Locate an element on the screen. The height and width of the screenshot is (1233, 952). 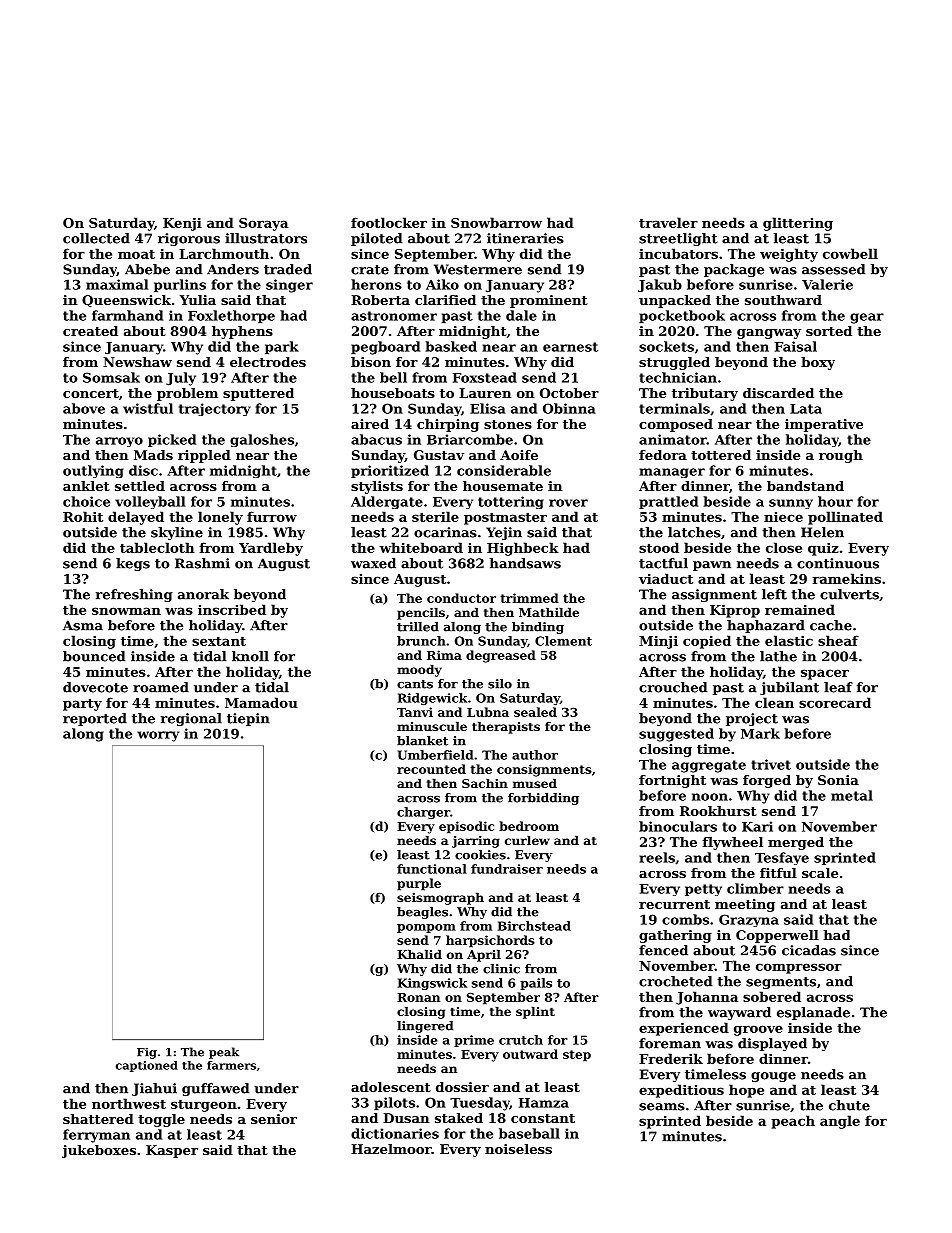
footlocker is located at coordinates (389, 222).
